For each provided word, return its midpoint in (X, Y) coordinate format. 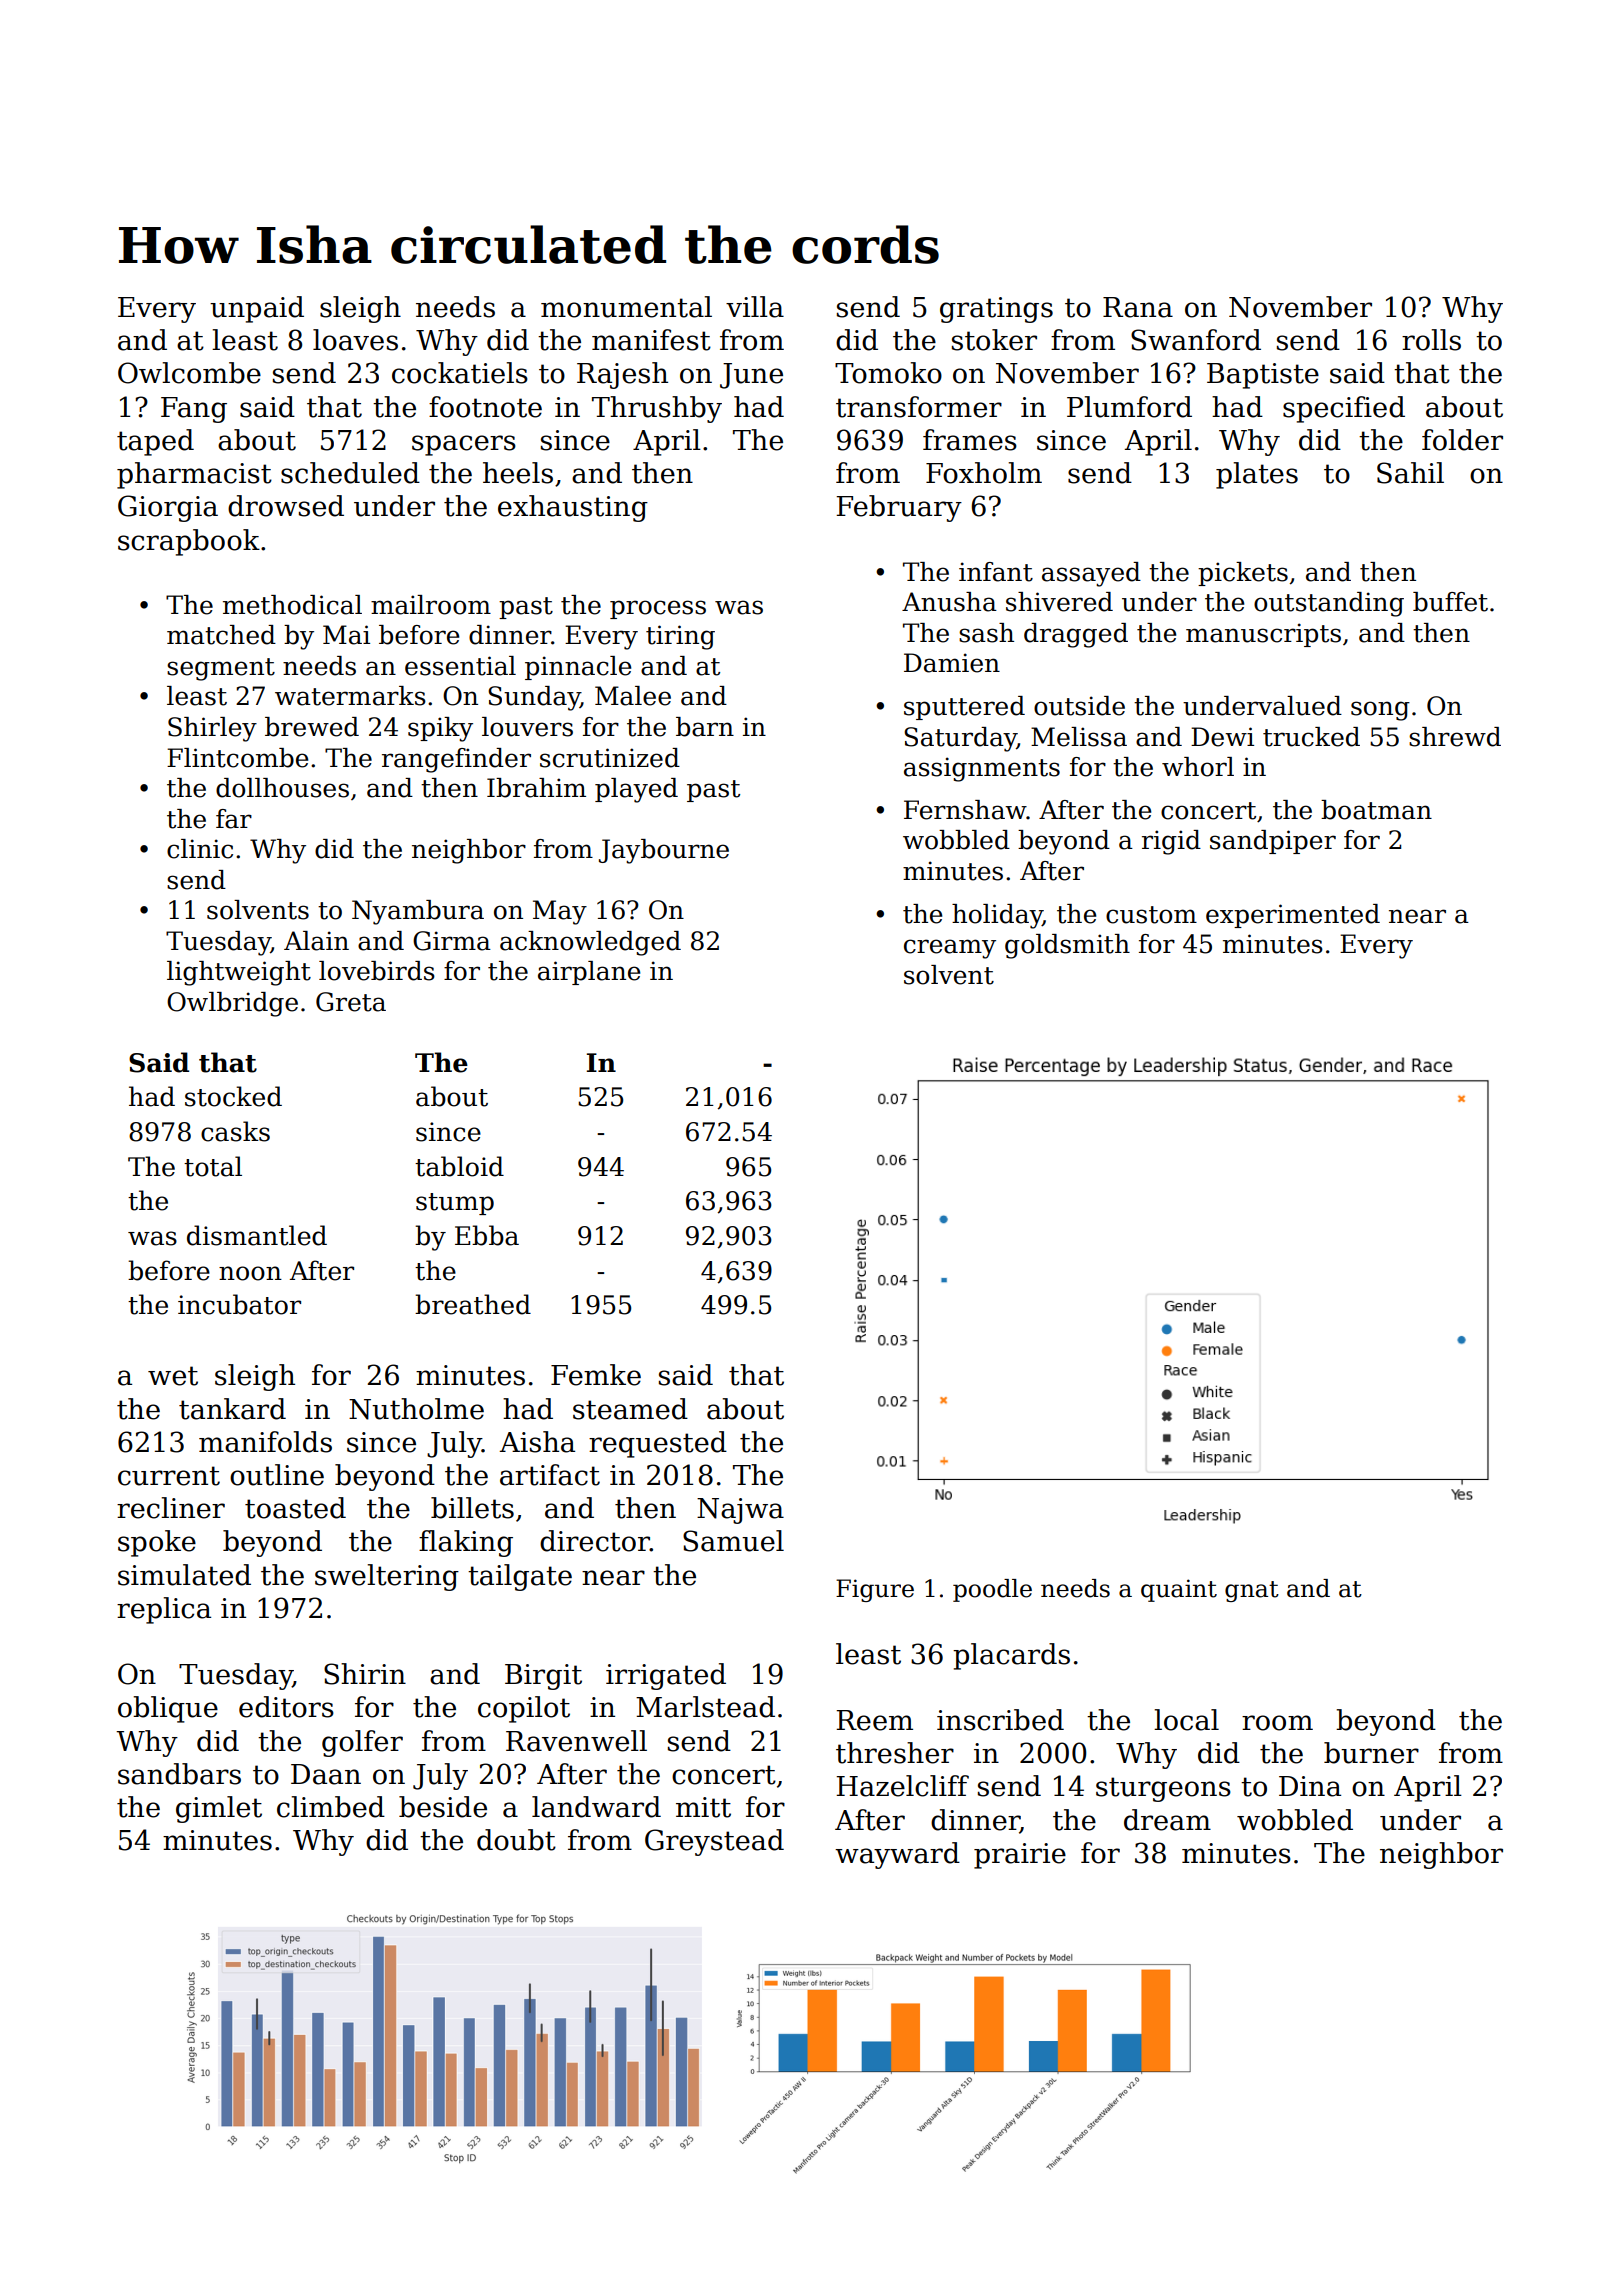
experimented (1293, 916)
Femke (596, 1375)
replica (164, 1610)
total (213, 1166)
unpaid (257, 309)
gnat (1252, 1591)
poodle (992, 1590)
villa (755, 307)
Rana (1138, 307)
